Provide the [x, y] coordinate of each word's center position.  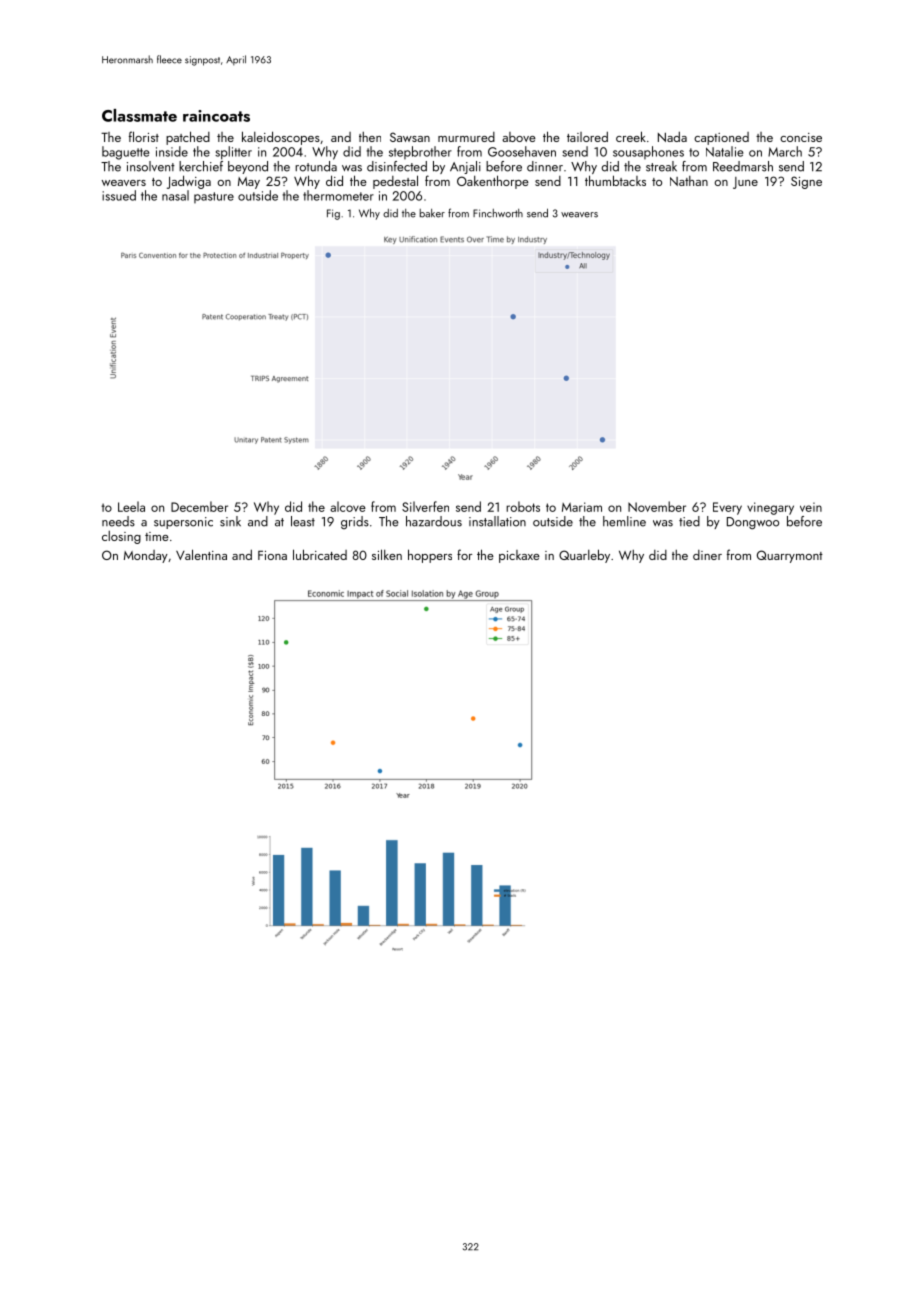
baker [432, 213]
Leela [131, 506]
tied [689, 521]
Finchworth [498, 213]
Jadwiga [189, 182]
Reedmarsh [743, 166]
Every [727, 508]
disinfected [397, 166]
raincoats [216, 116]
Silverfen [425, 506]
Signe [806, 182]
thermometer [338, 195]
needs [118, 521]
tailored [587, 136]
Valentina [201, 554]
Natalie [724, 151]
